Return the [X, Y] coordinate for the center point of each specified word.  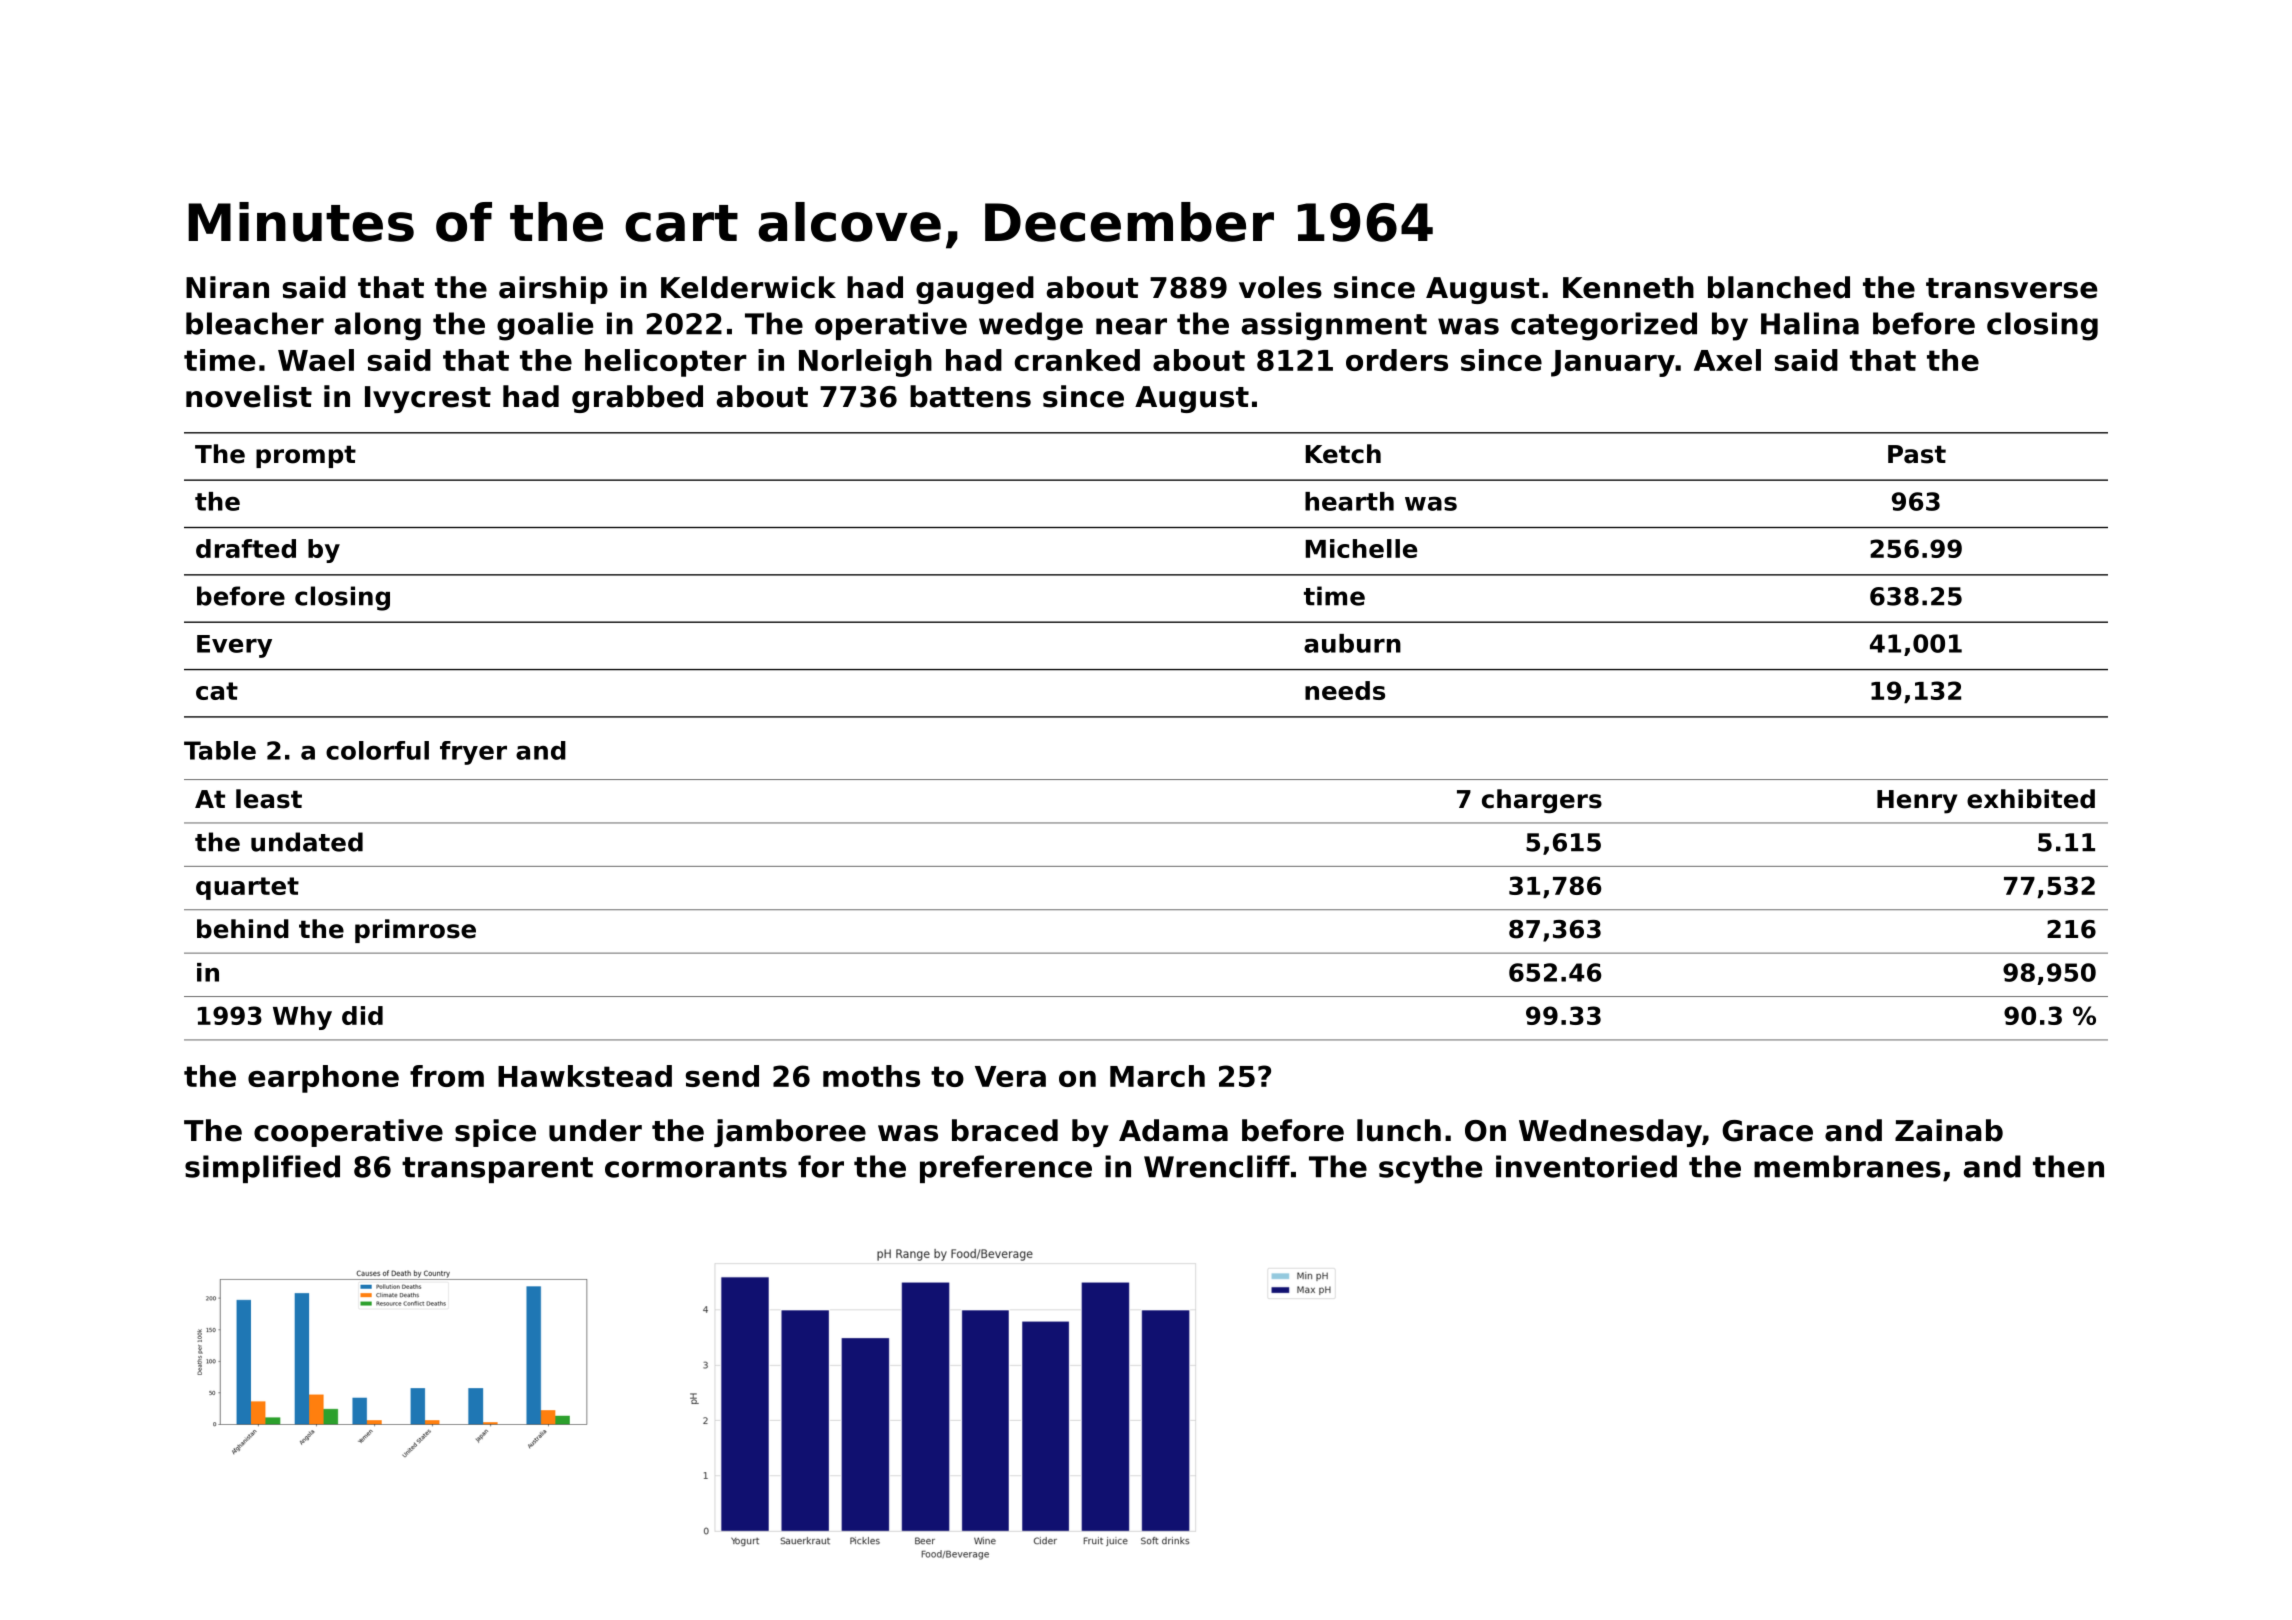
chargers [1542, 801]
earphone [323, 1079]
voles [1280, 287]
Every [234, 646]
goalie [545, 326]
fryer [473, 753]
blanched [1779, 287]
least [269, 799]
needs [1345, 690]
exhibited [2031, 799]
